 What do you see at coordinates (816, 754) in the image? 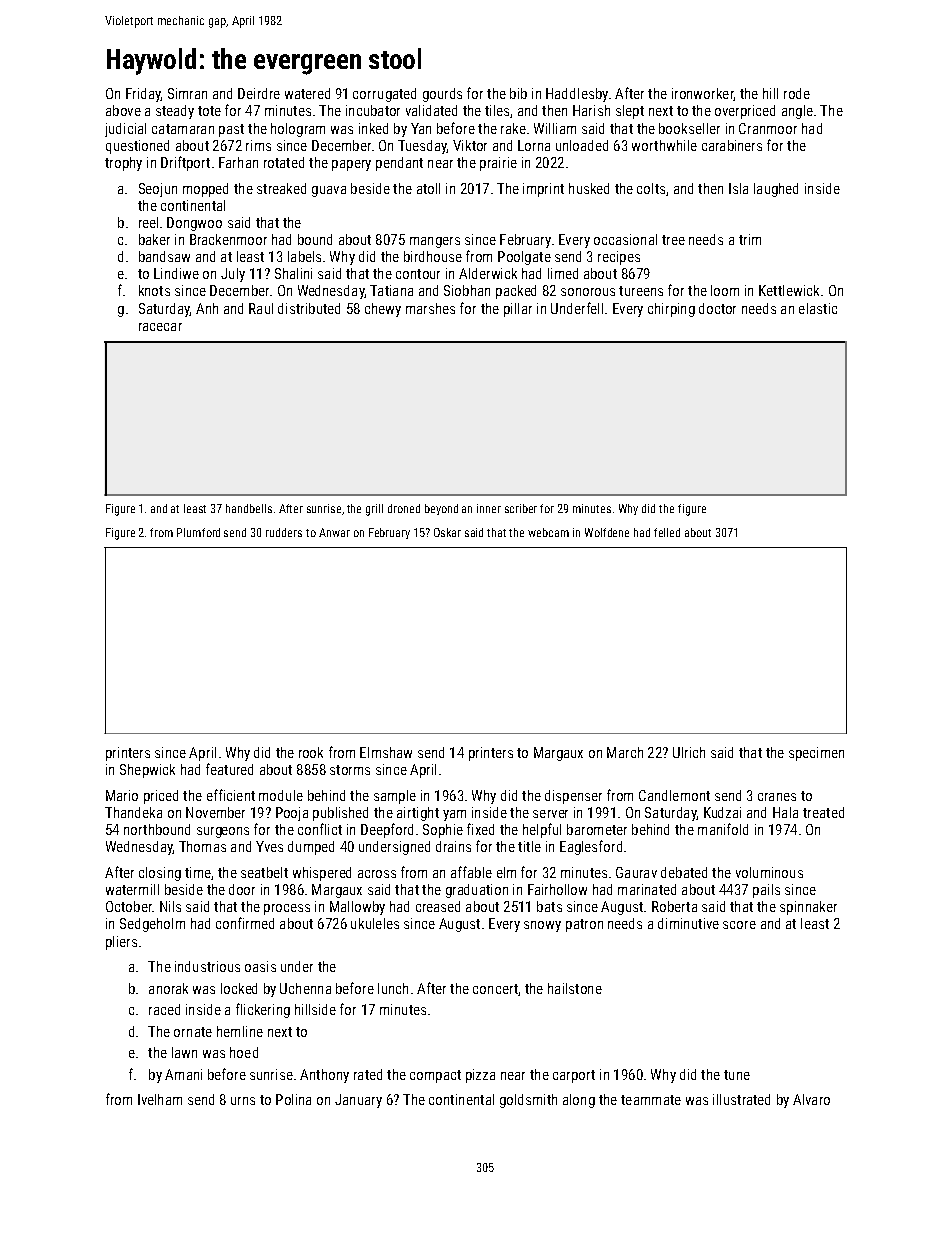
I see `specimen` at bounding box center [816, 754].
